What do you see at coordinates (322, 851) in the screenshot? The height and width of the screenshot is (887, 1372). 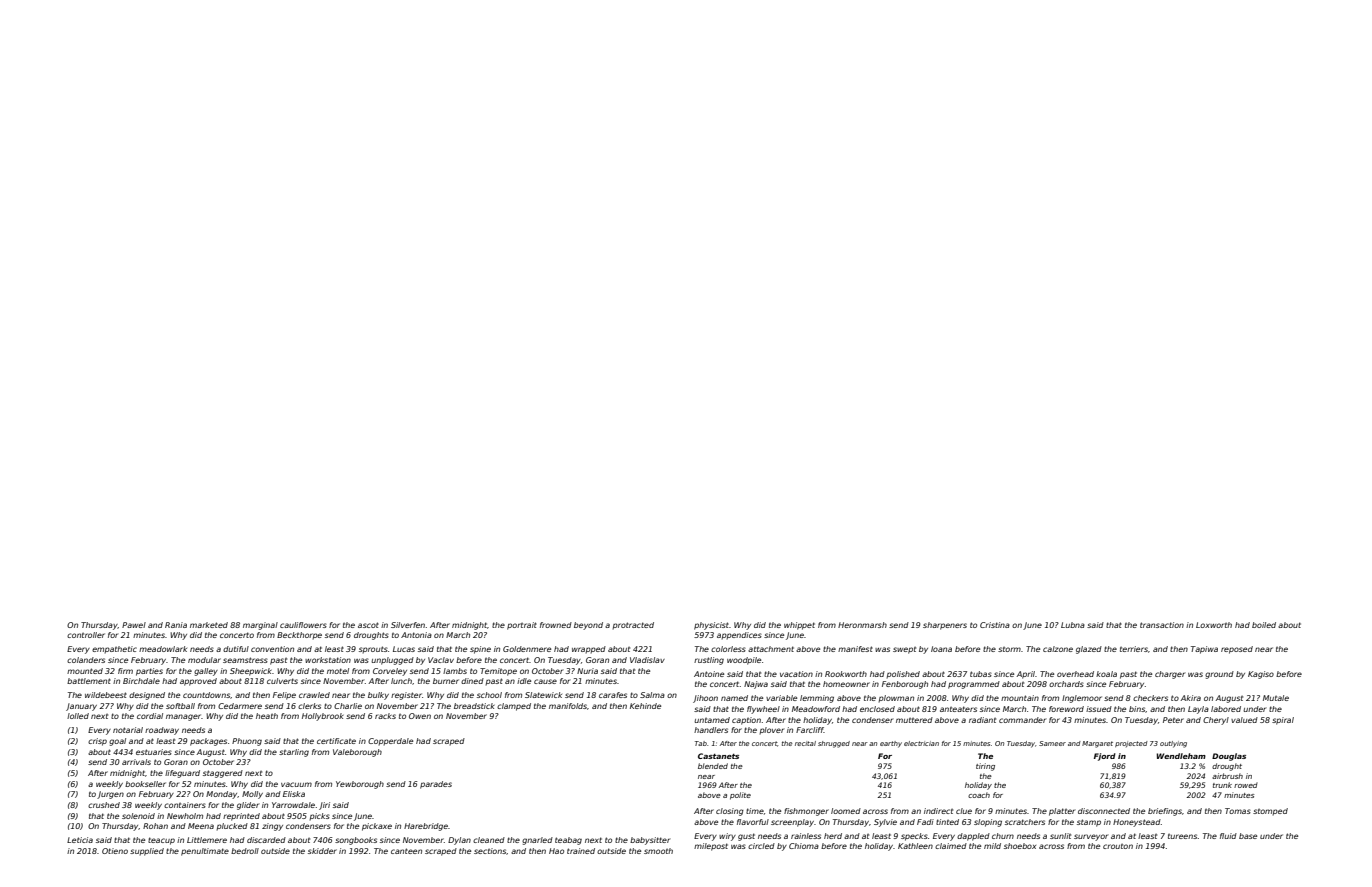 I see `skidder` at bounding box center [322, 851].
